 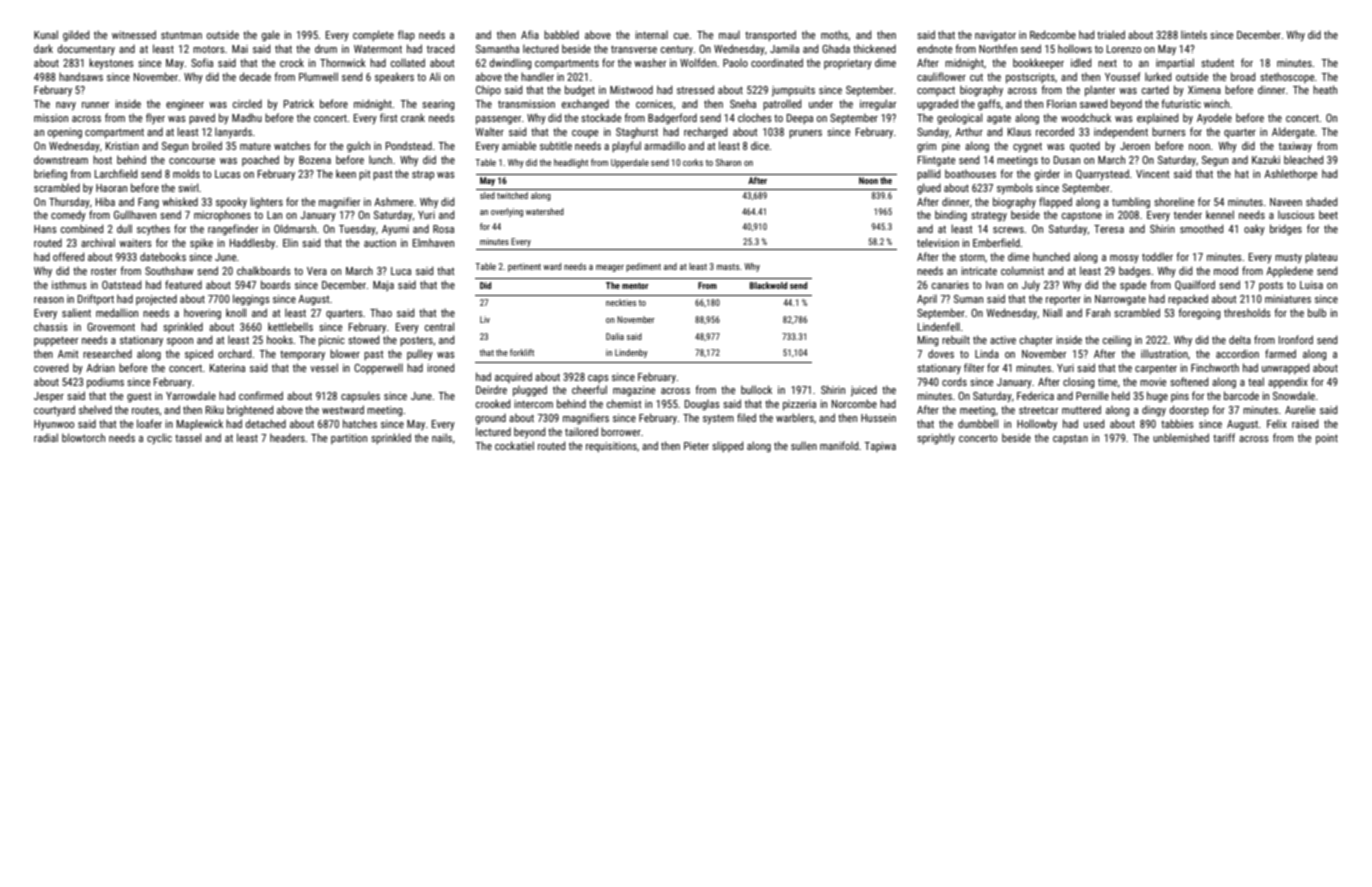 What do you see at coordinates (1156, 369) in the screenshot?
I see `carpenter` at bounding box center [1156, 369].
